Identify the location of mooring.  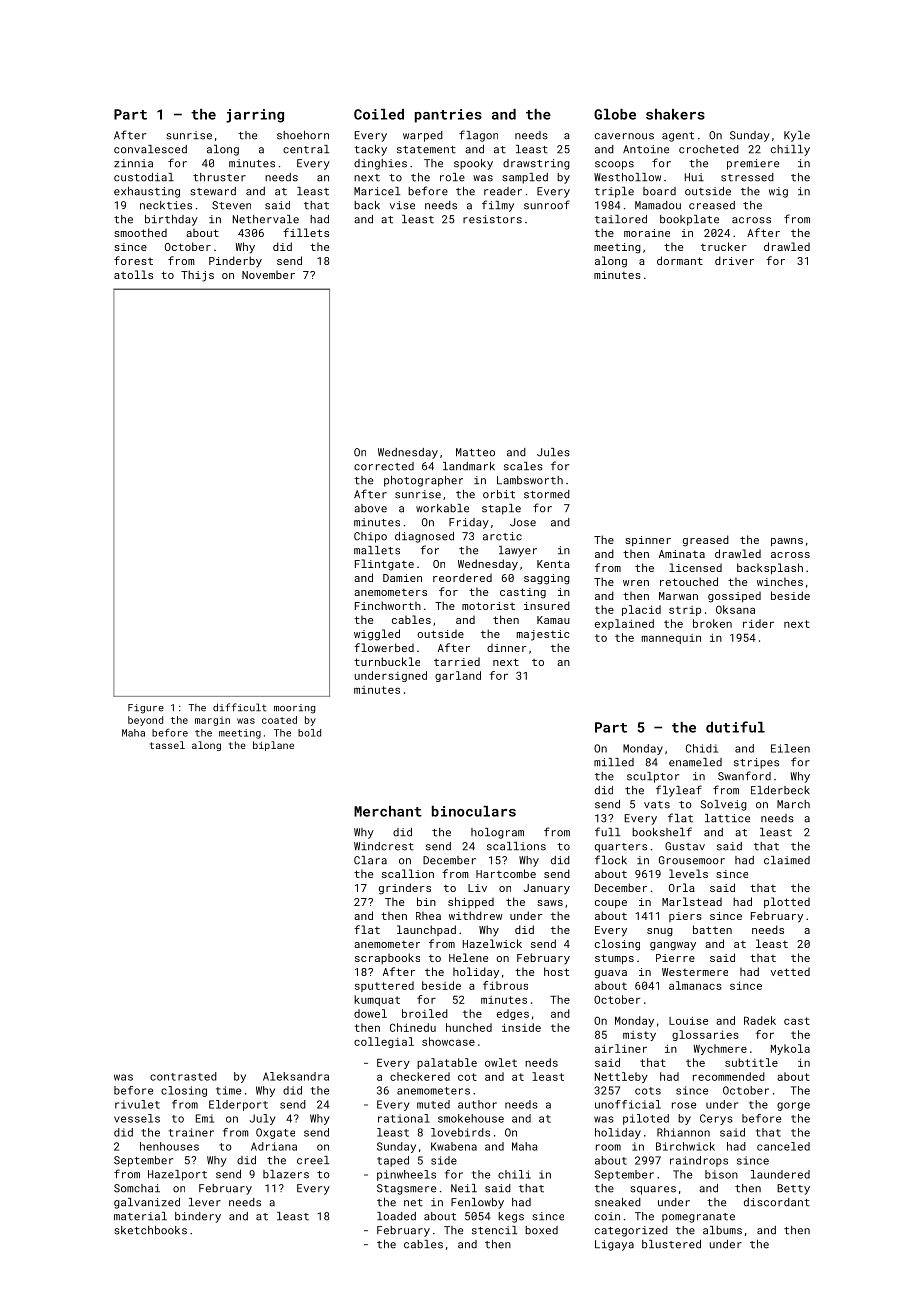
(294, 709).
